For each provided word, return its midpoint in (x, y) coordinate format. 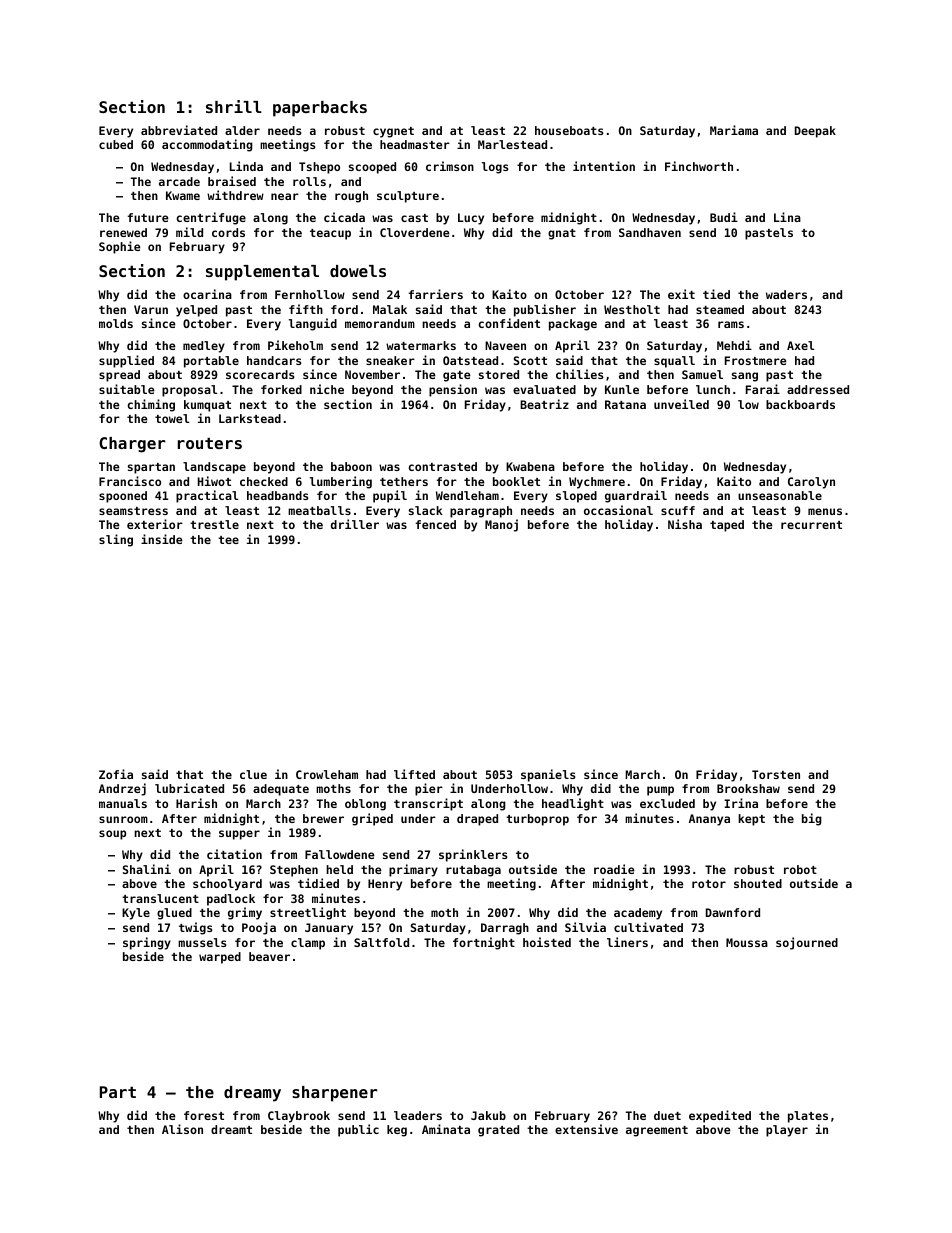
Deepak (815, 132)
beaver (269, 956)
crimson (450, 166)
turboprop (537, 820)
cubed (116, 144)
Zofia (116, 774)
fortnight (484, 943)
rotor (709, 884)
